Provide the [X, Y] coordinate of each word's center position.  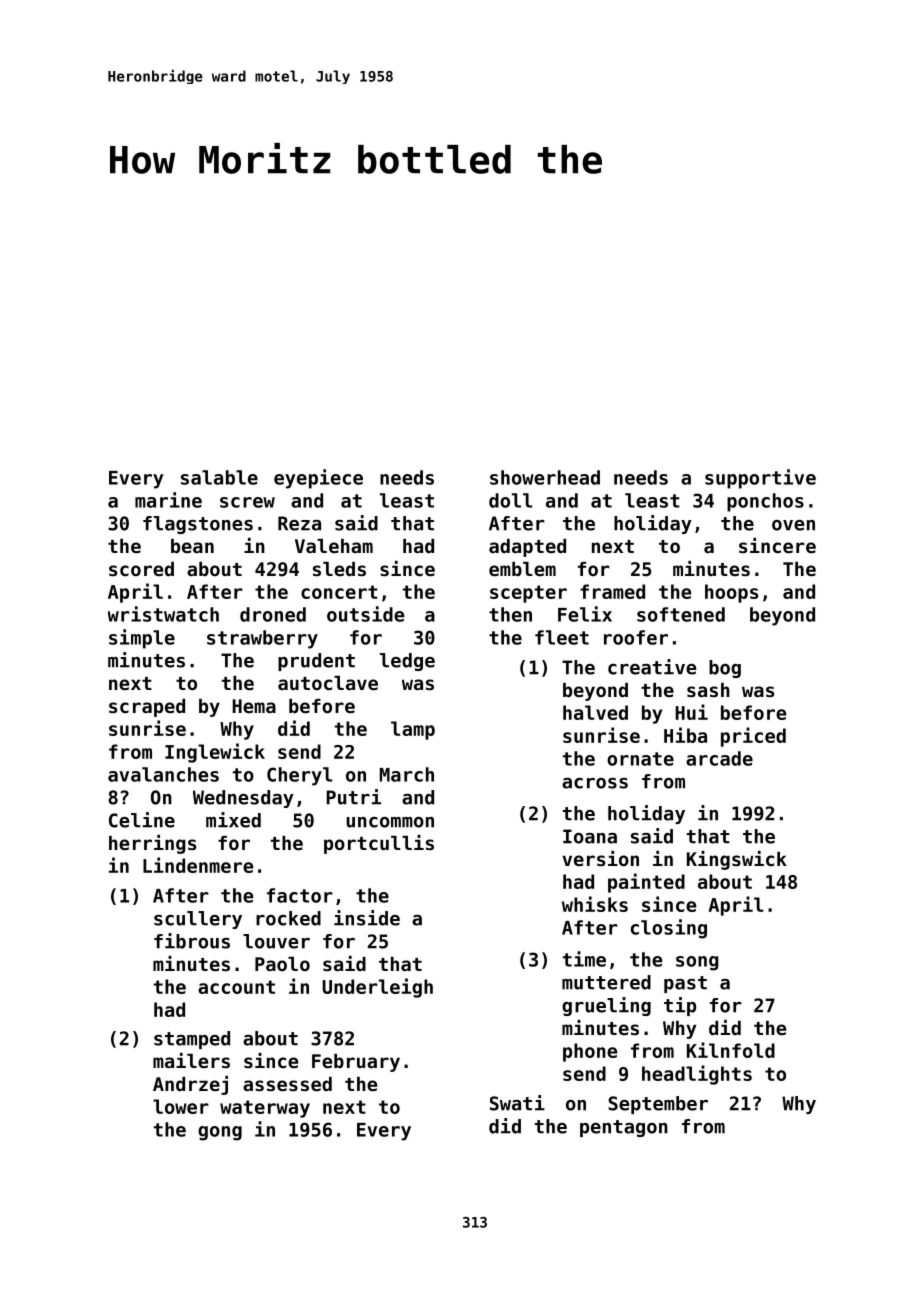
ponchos [765, 502]
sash [708, 690]
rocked [288, 918]
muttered [606, 982]
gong [220, 1133]
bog [725, 669]
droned [273, 614]
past [685, 984]
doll [511, 500]
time [584, 959]
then [510, 614]
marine [168, 500]
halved [595, 712]
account [236, 987]
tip [680, 1006]
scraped [147, 708]
